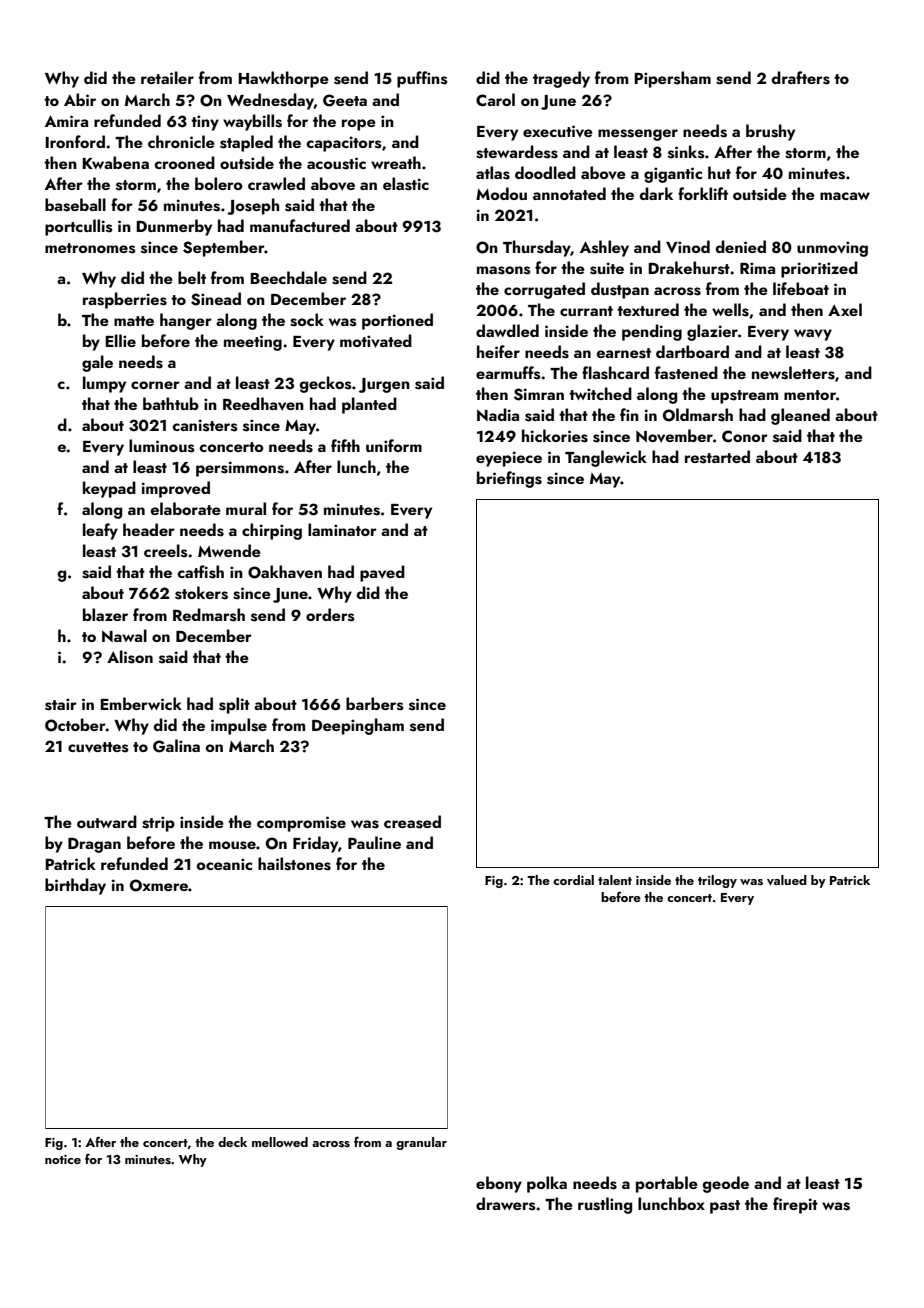 Image resolution: width=924 pixels, height=1308 pixels. I want to click on granular, so click(421, 1143).
